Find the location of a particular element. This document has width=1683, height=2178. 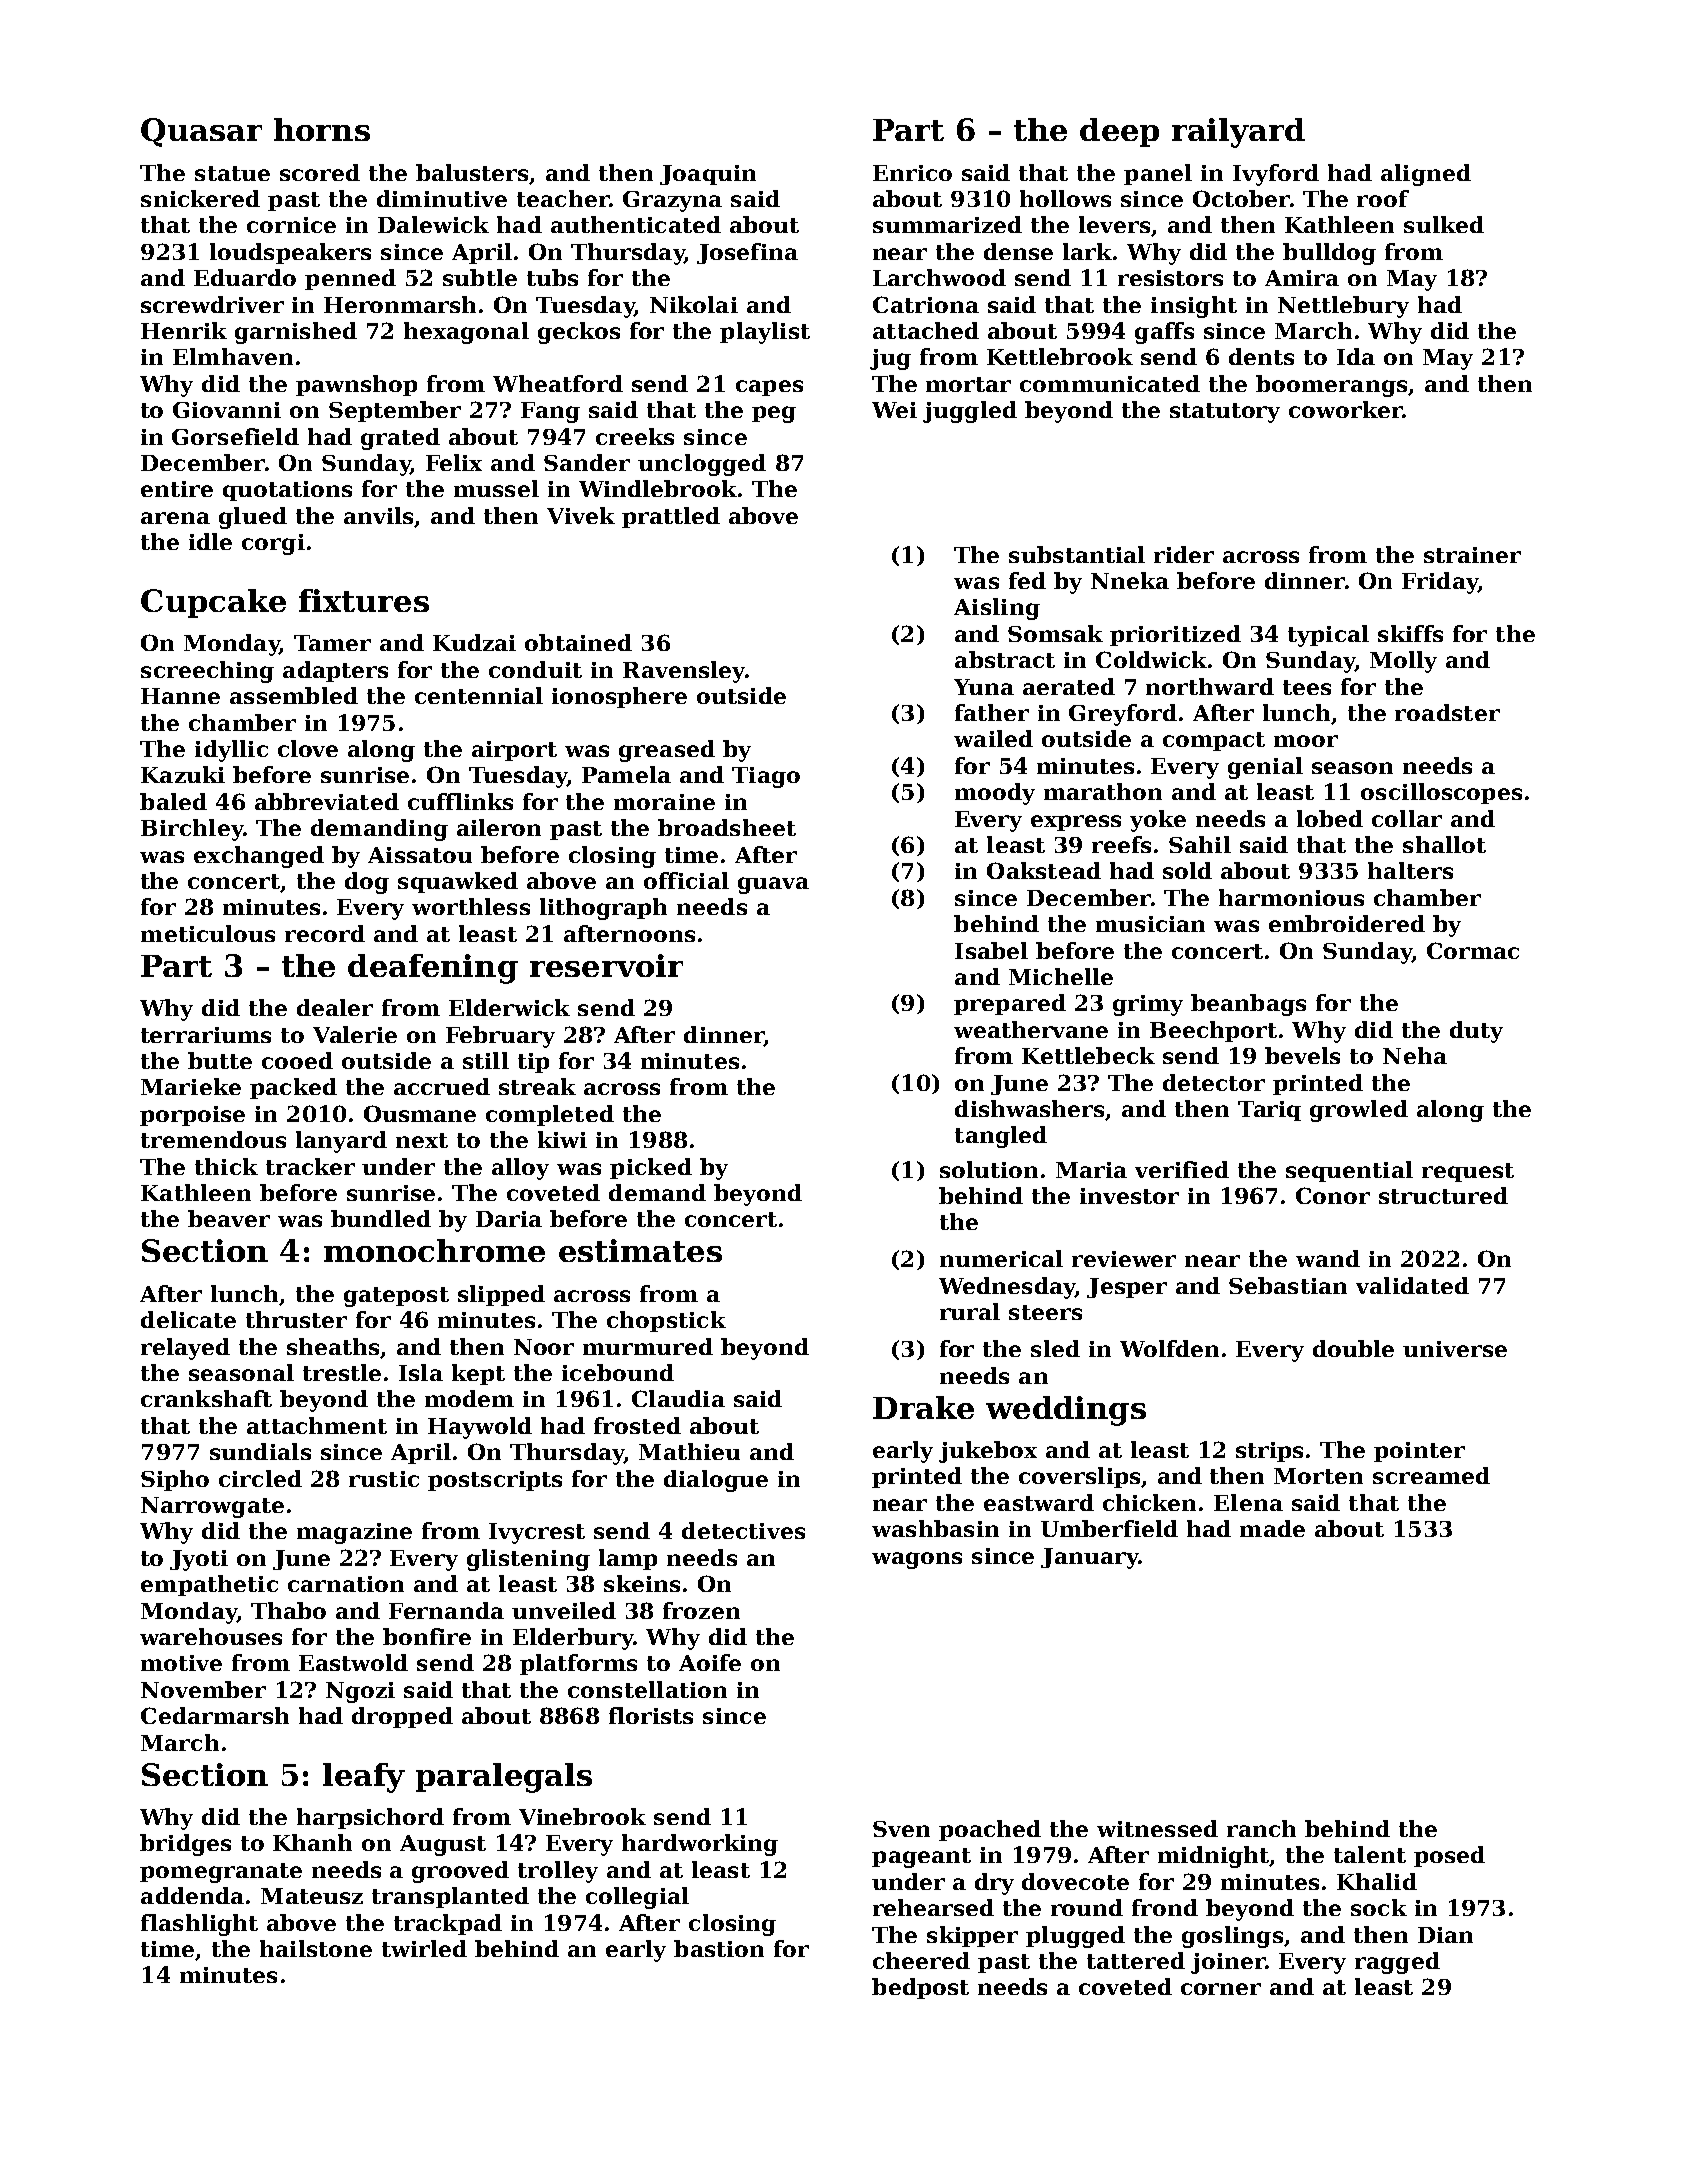

hollows is located at coordinates (1065, 198).
